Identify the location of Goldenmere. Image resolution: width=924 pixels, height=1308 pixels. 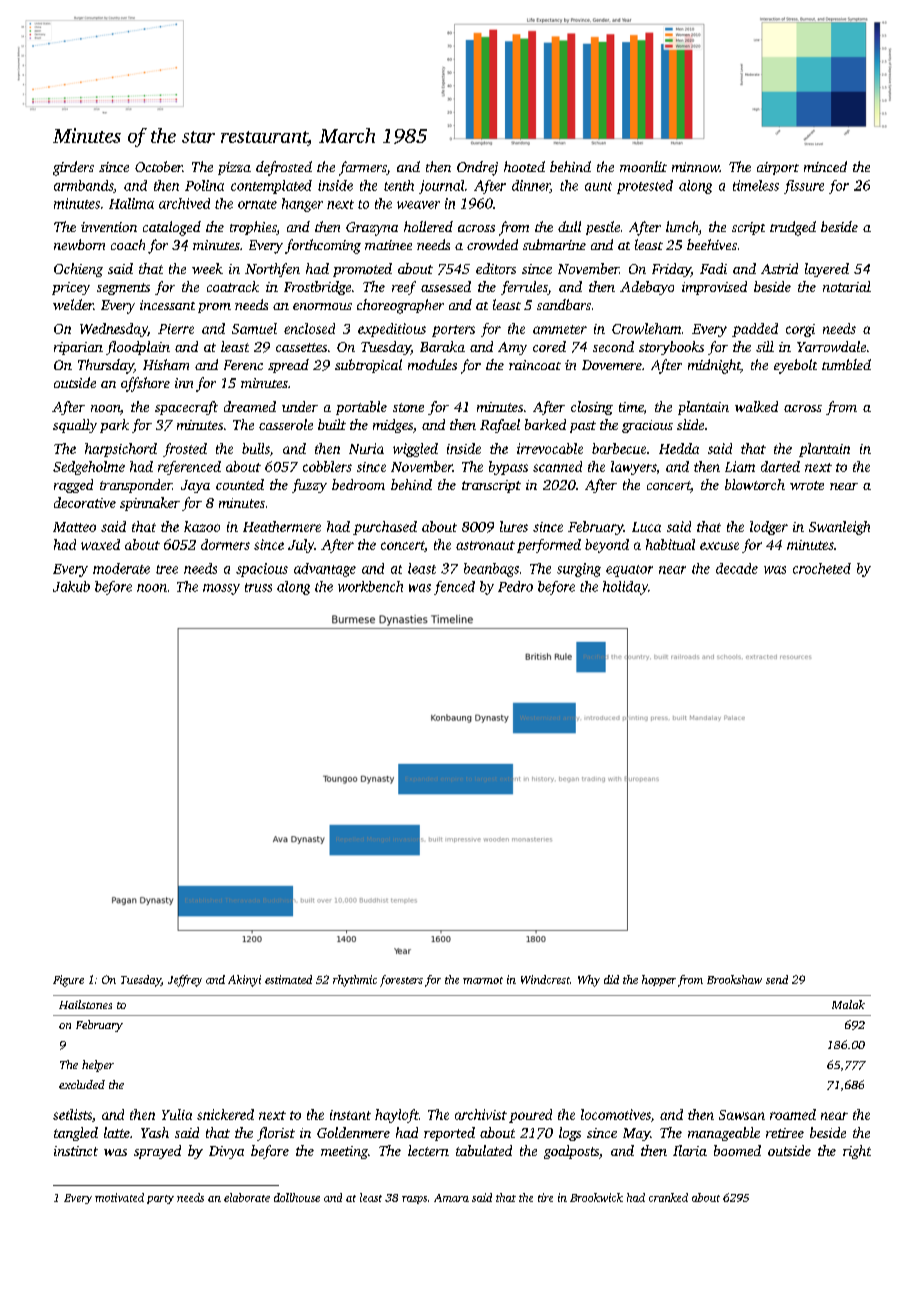
(353, 1132).
